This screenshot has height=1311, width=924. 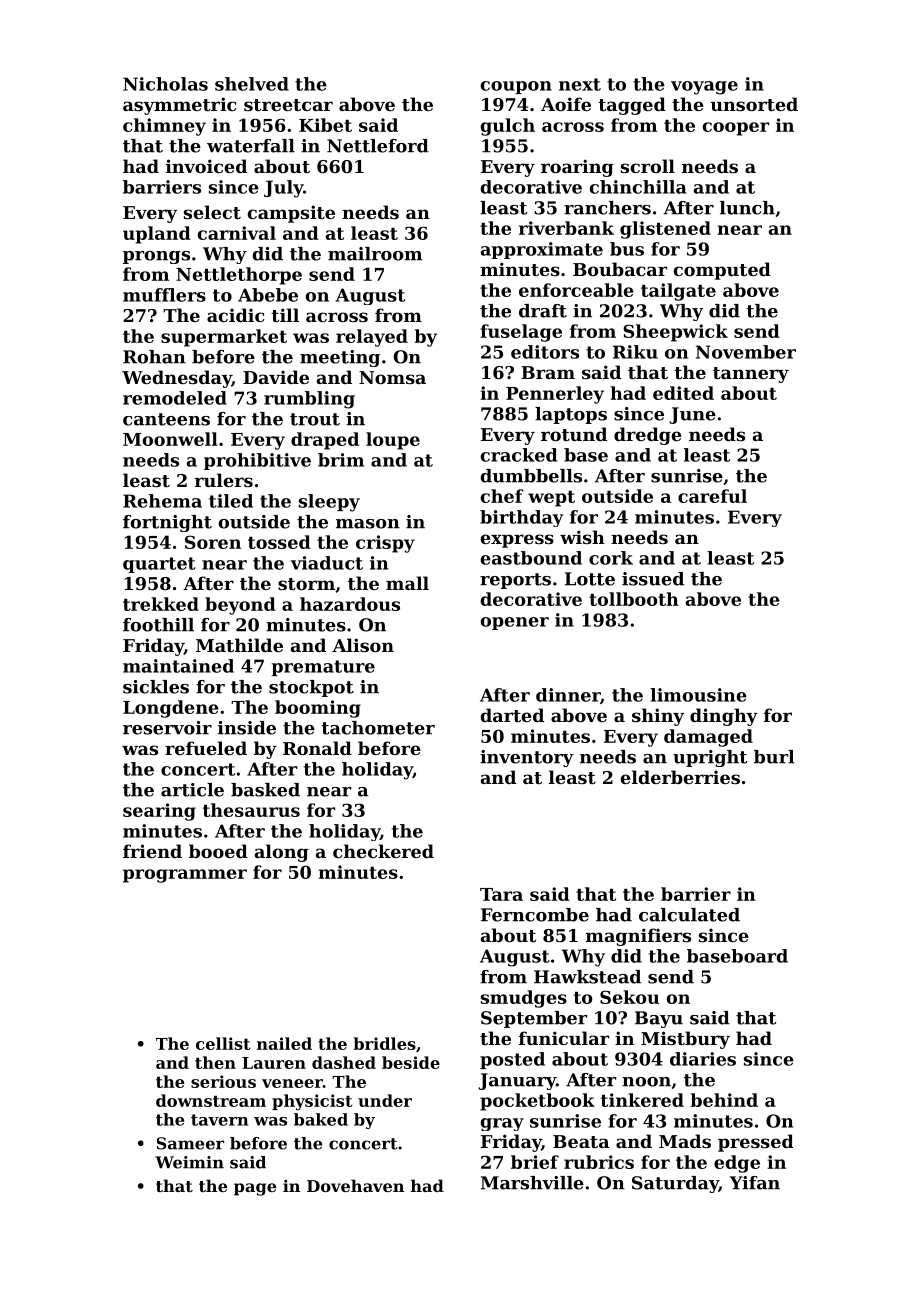 I want to click on prohibitive, so click(x=257, y=461).
